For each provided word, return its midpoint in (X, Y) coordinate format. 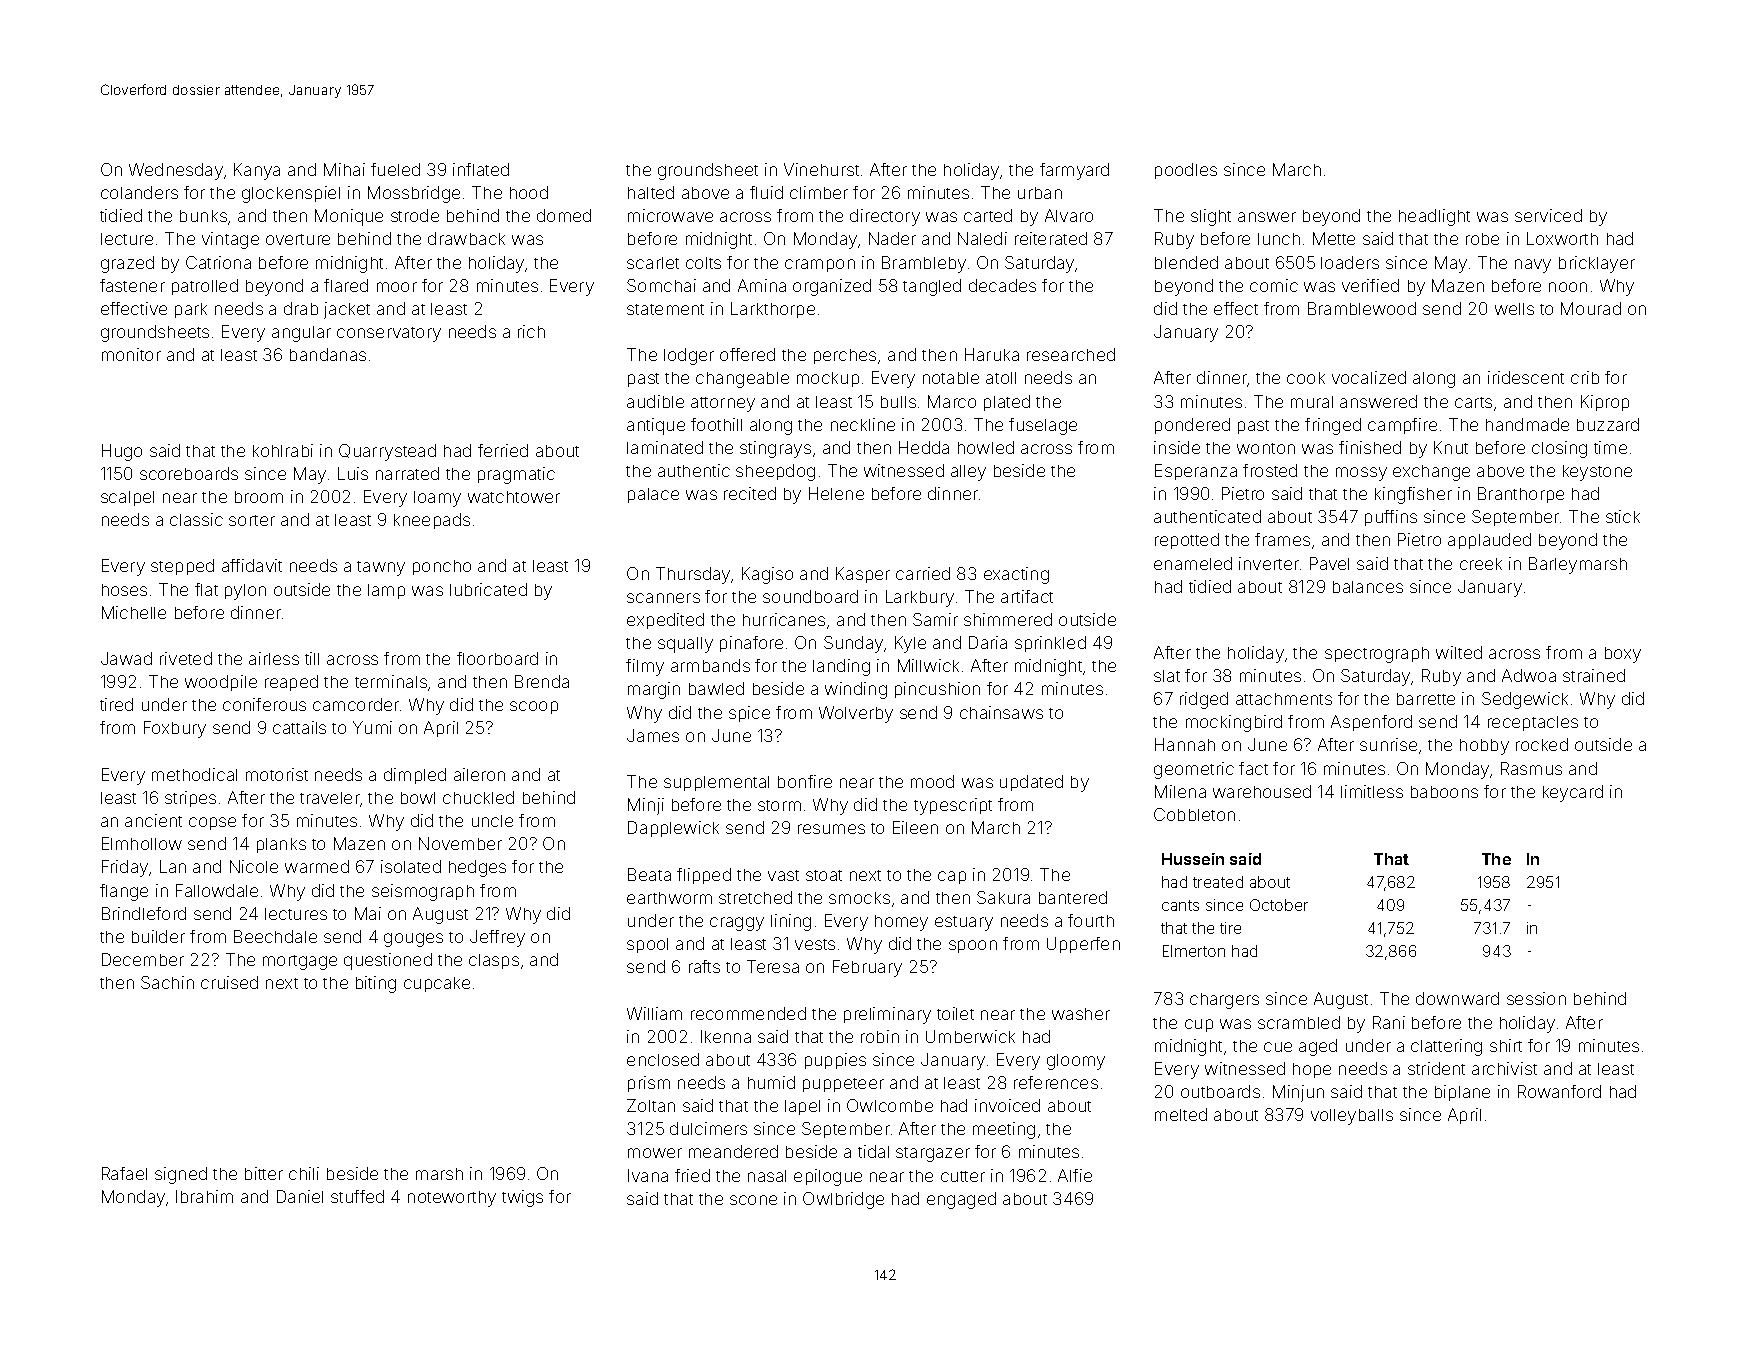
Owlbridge (843, 1200)
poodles (1186, 171)
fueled (395, 169)
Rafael (124, 1173)
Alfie (1075, 1175)
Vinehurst (821, 169)
